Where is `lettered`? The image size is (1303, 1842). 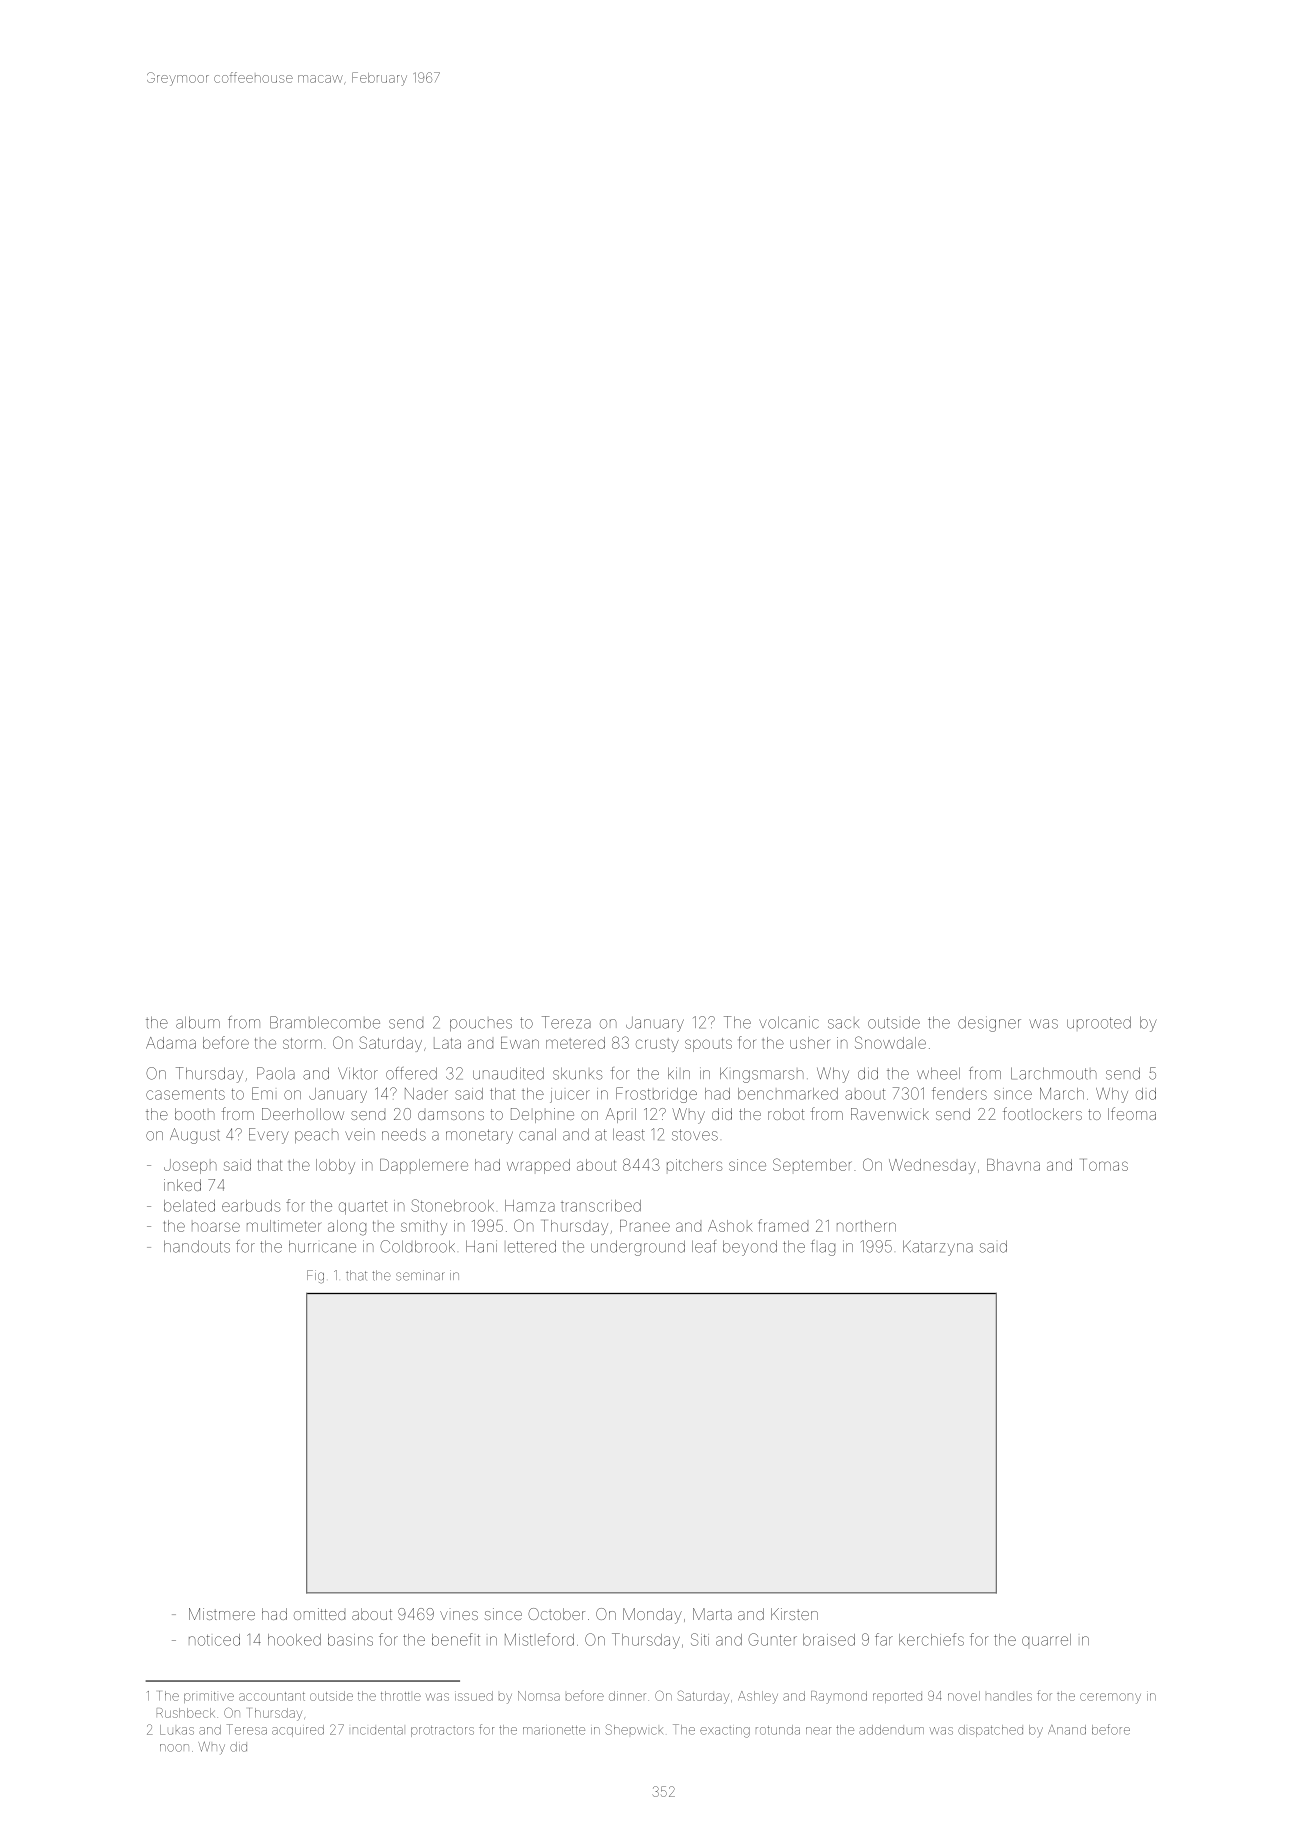
lettered is located at coordinates (532, 1246).
